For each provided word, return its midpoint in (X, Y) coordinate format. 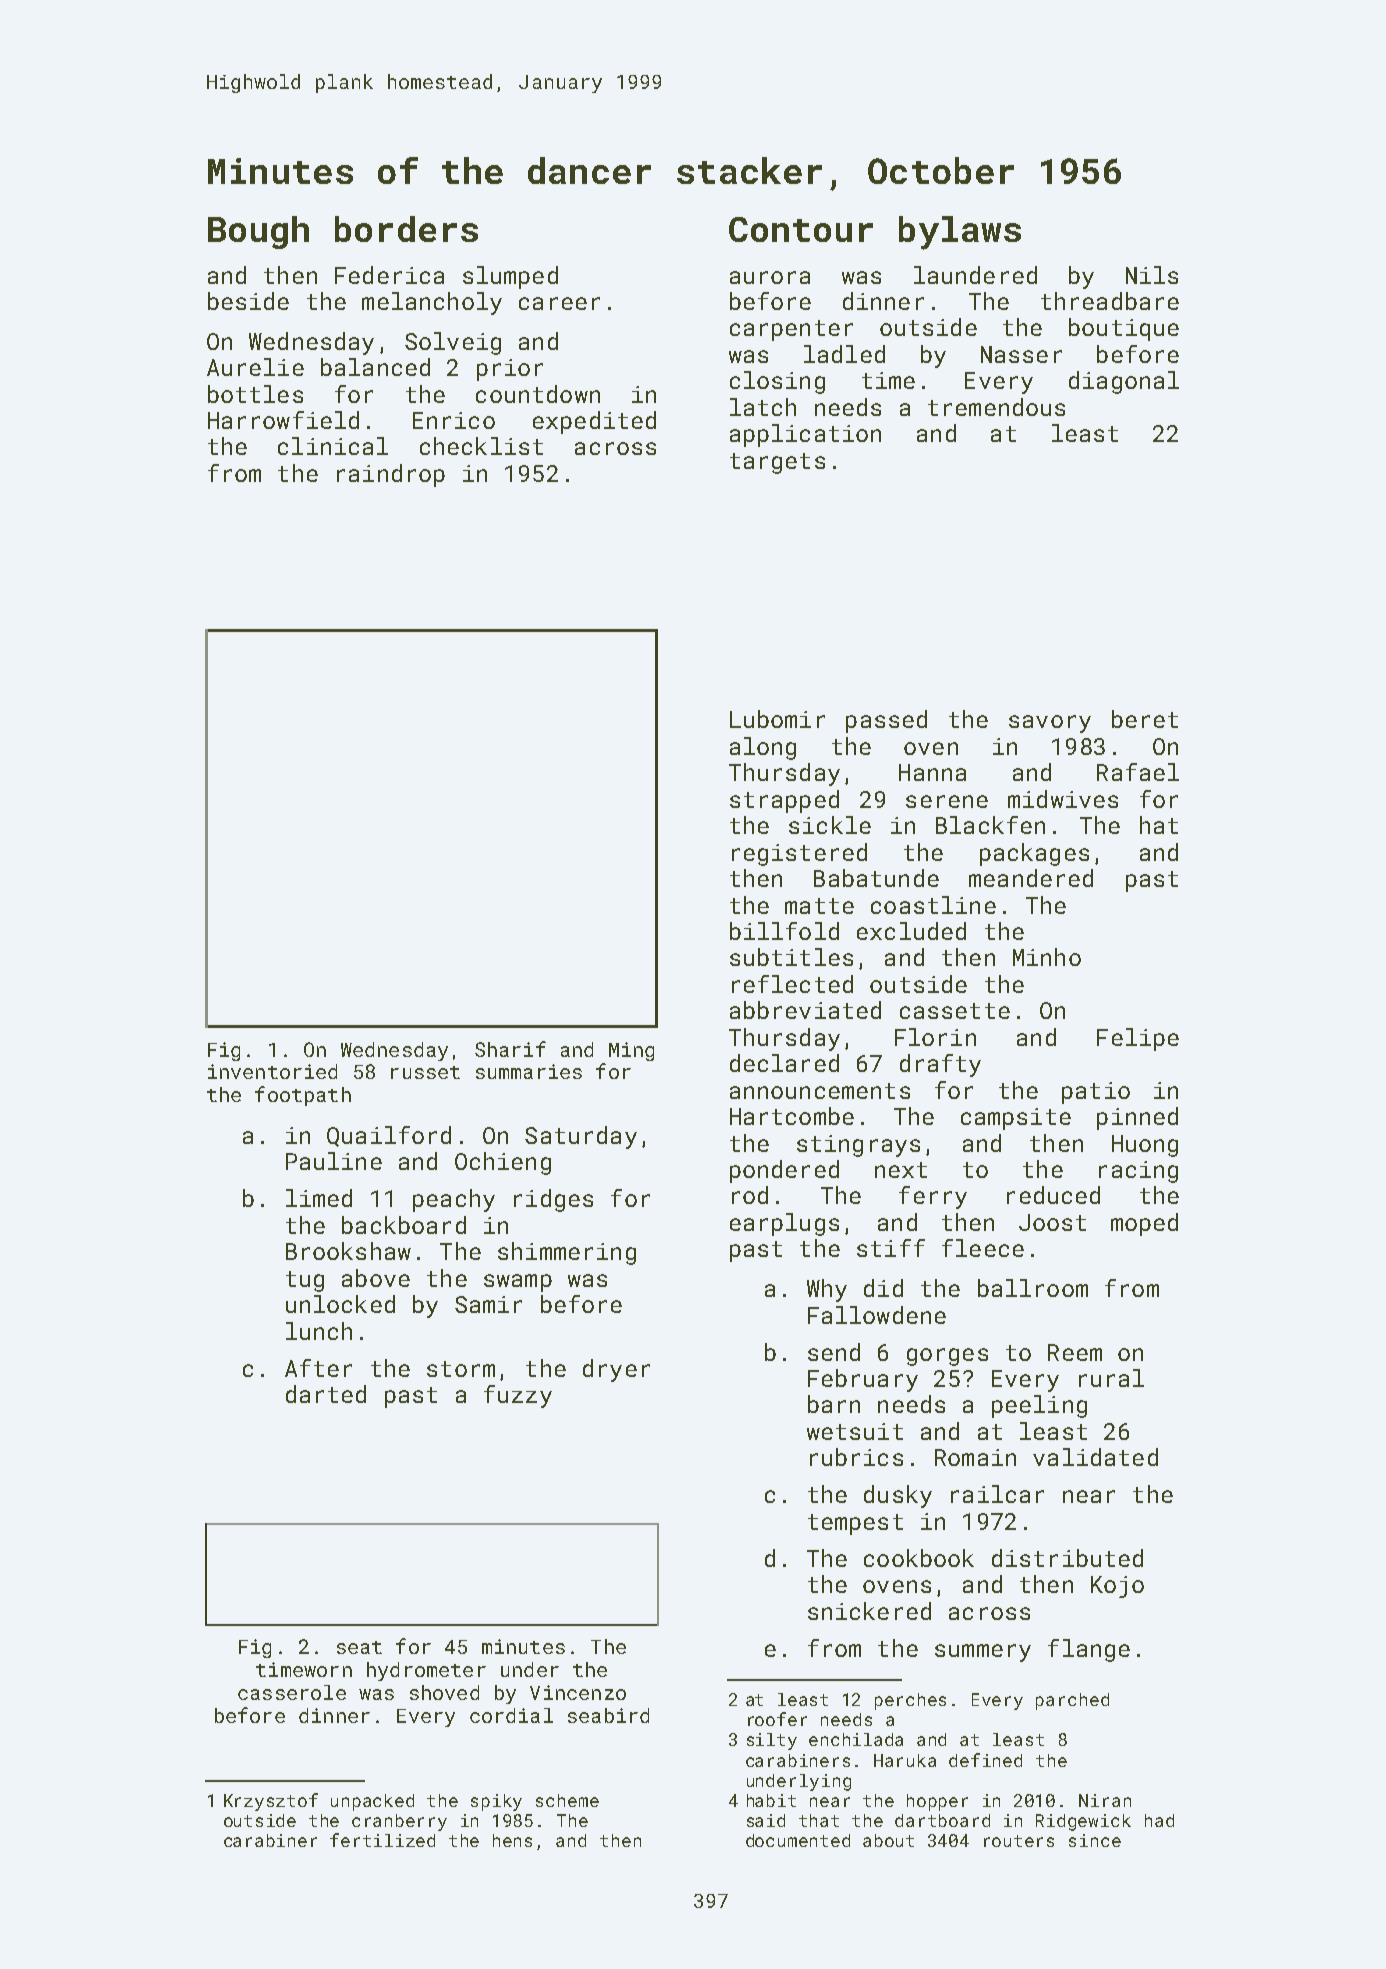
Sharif (510, 1049)
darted (326, 1394)
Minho (1047, 957)
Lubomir (777, 719)
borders (406, 229)
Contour (801, 229)
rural (1111, 1378)
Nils (1152, 275)
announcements (820, 1091)
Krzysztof (271, 1802)
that (819, 1820)
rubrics (856, 1457)
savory (1050, 724)
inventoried (272, 1071)
